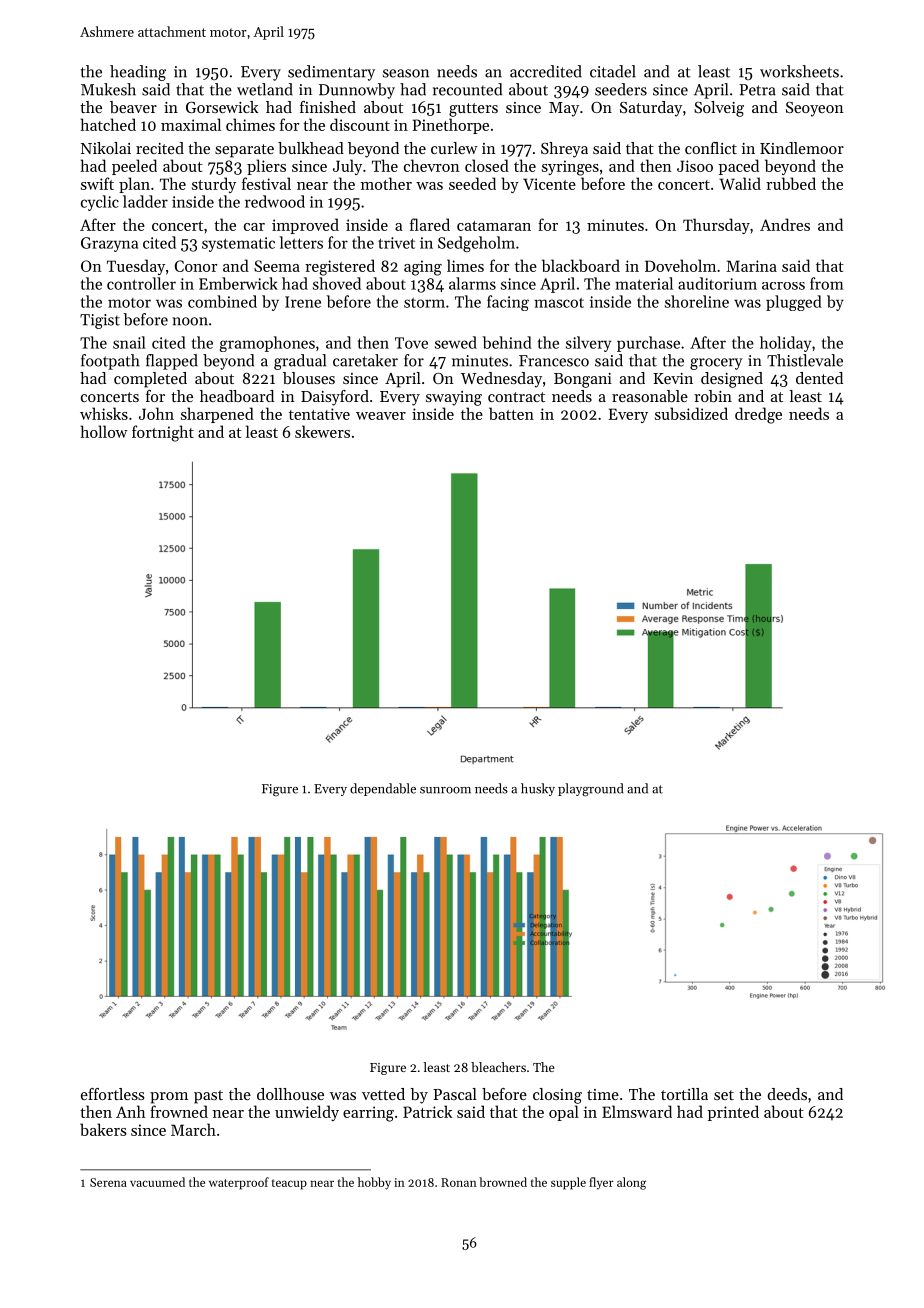 The height and width of the page is (1308, 924). What do you see at coordinates (564, 150) in the page?
I see `Shreya` at bounding box center [564, 150].
